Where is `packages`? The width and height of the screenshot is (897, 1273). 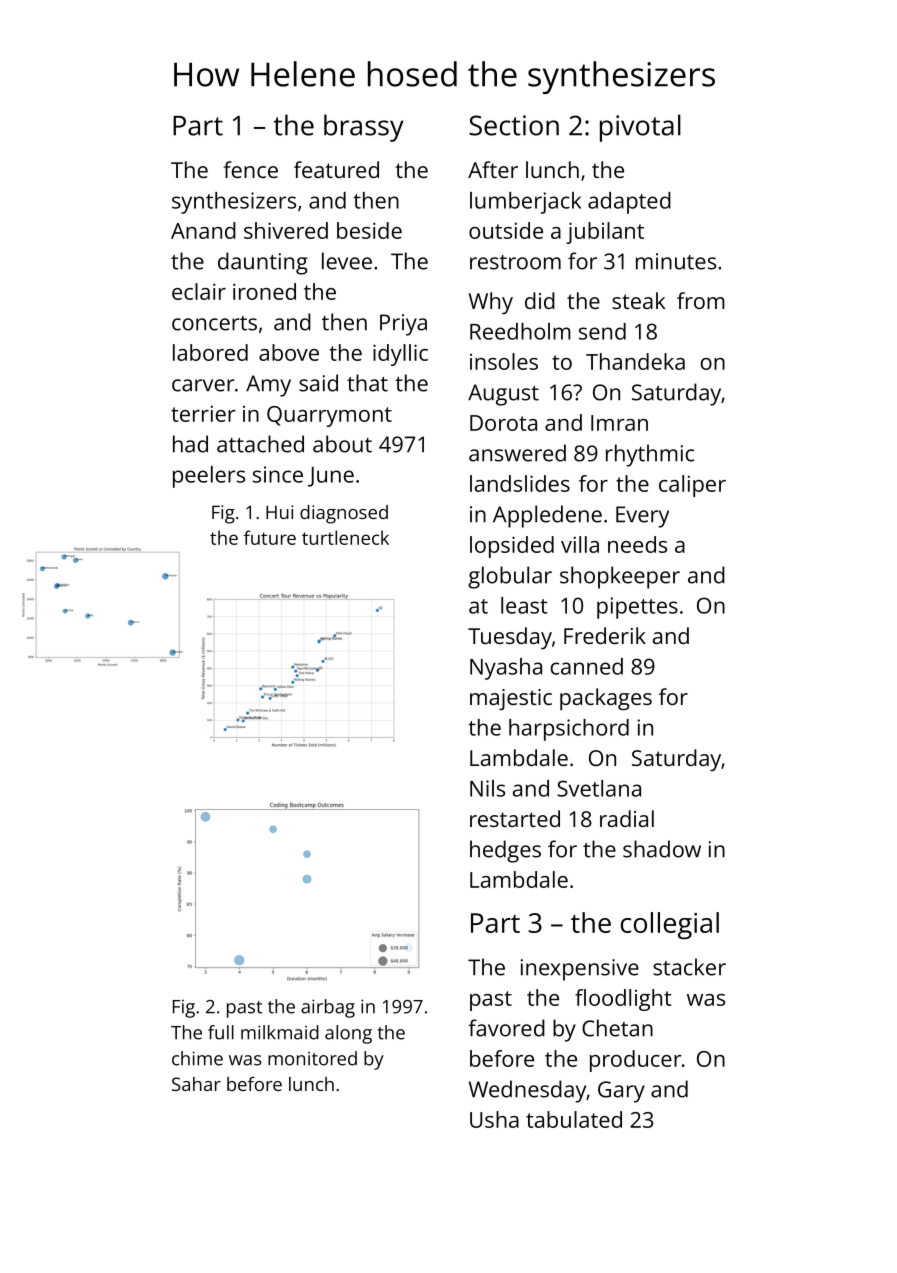
packages is located at coordinates (606, 699).
